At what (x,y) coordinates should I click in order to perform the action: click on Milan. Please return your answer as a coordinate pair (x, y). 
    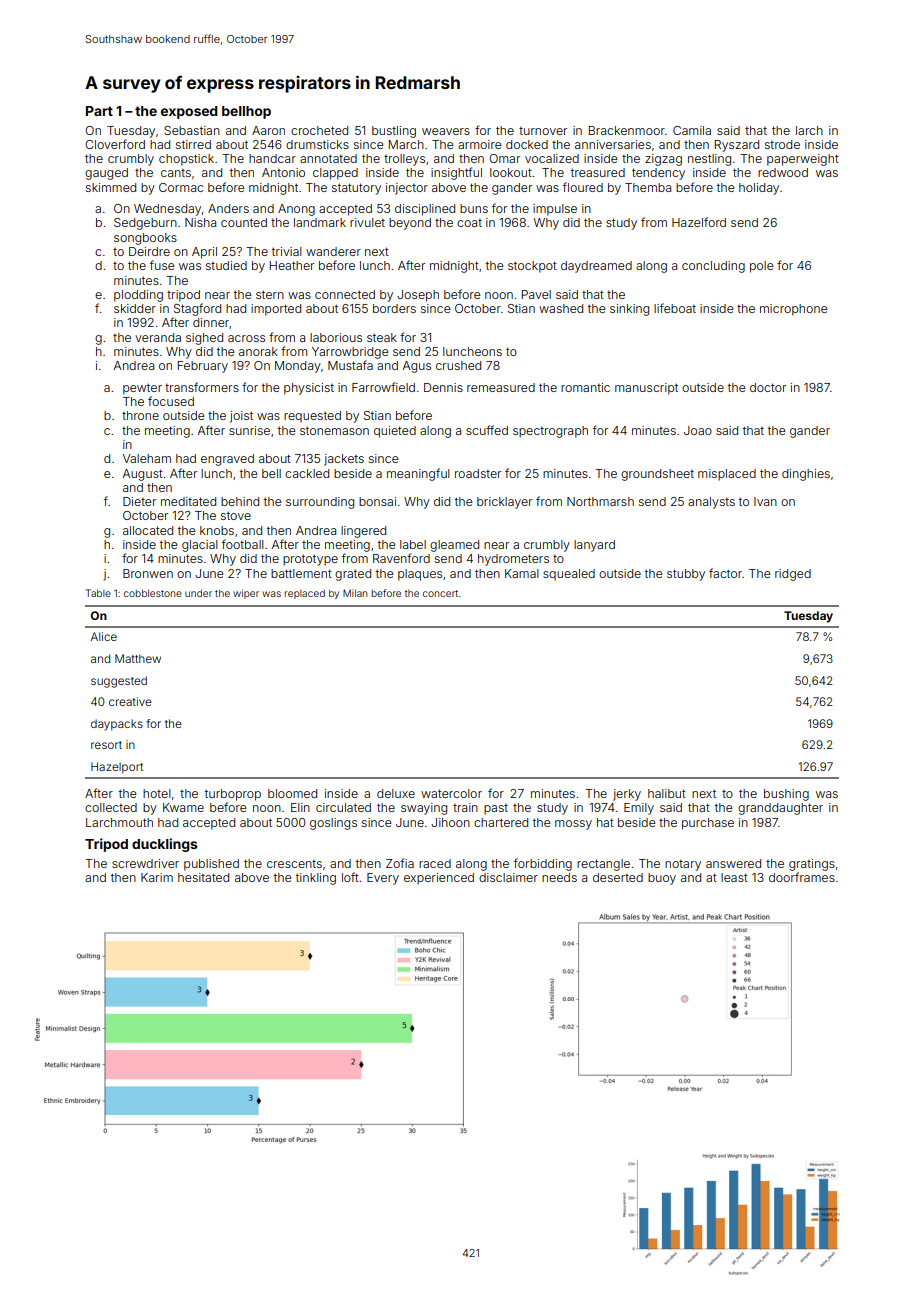
    Looking at the image, I should click on (355, 593).
